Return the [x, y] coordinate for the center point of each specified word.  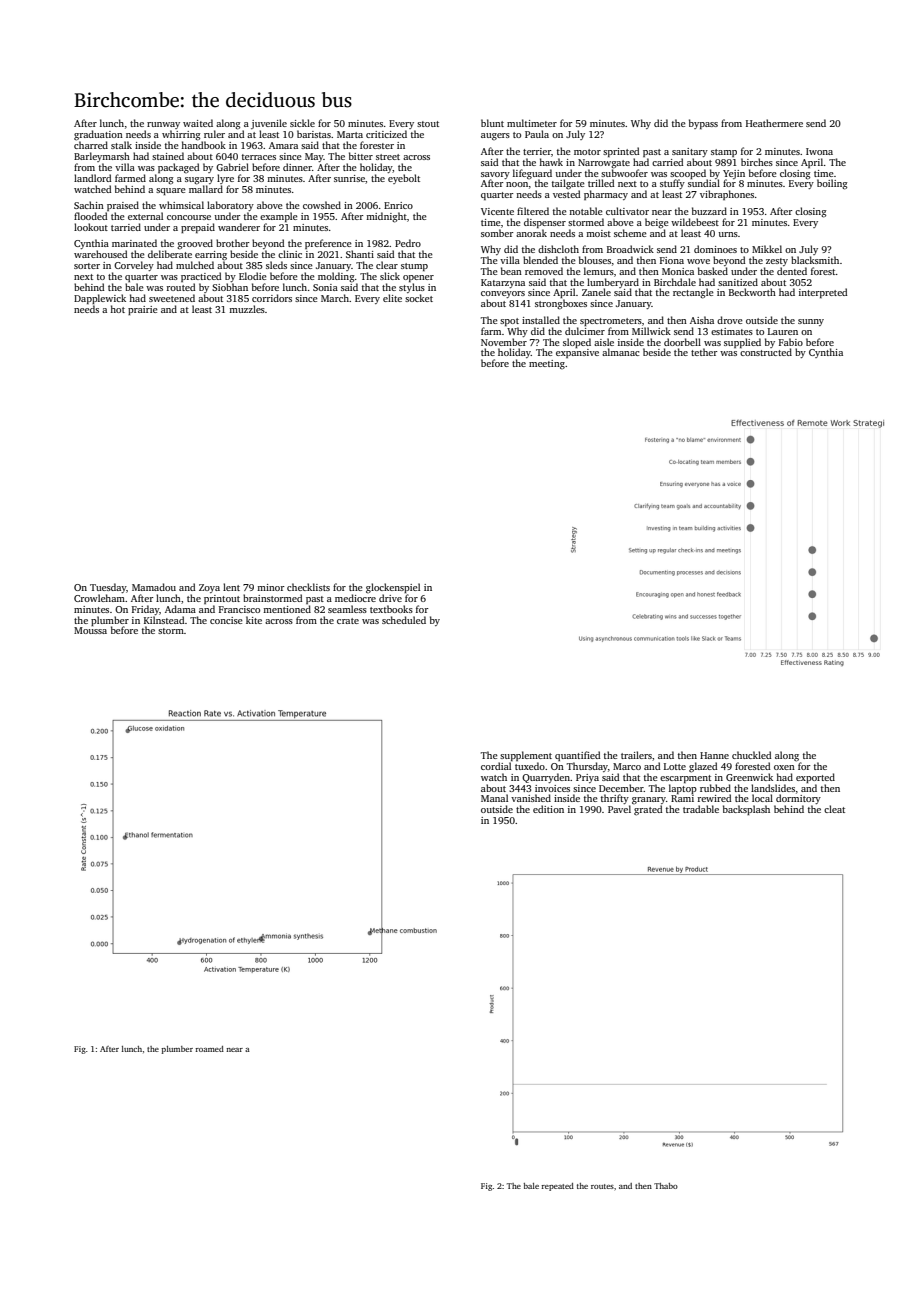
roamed [209, 1049]
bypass [703, 124]
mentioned [287, 609]
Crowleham [99, 598]
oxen [784, 767]
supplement [526, 756]
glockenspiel [393, 588]
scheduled [404, 620]
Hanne [714, 755]
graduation [98, 135]
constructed [766, 352]
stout [428, 124]
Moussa [90, 630]
